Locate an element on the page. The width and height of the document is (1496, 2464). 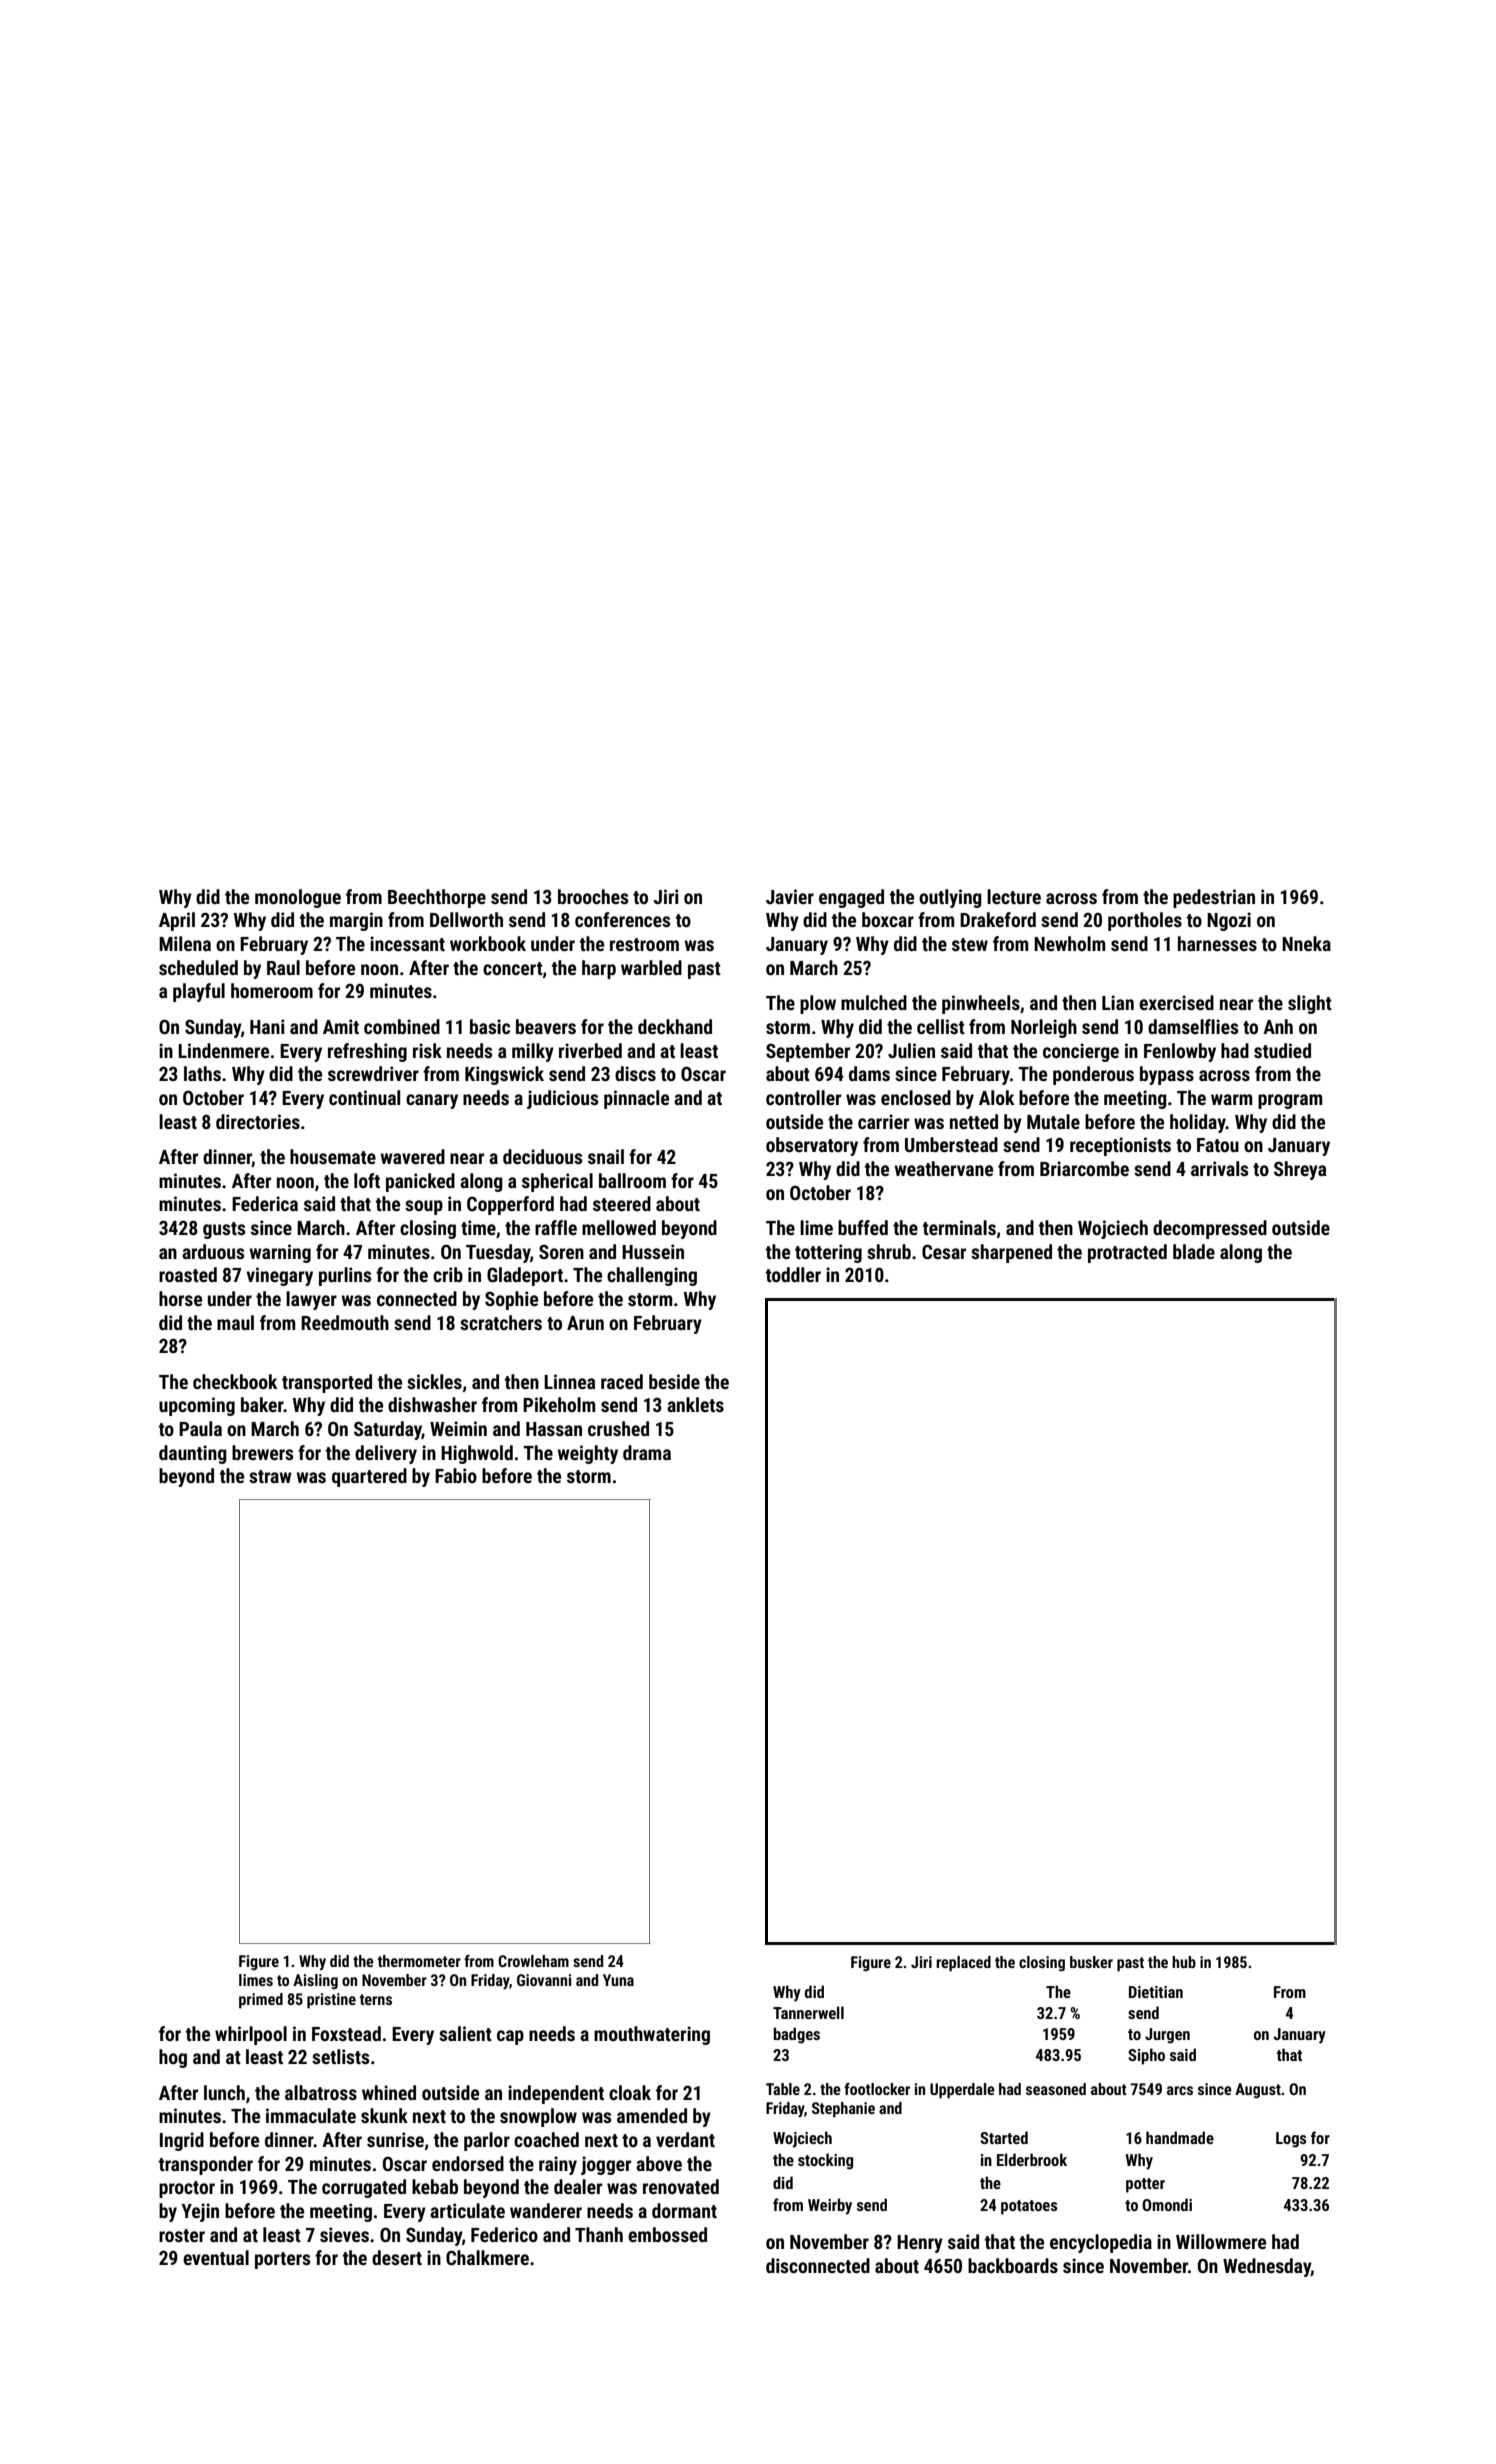
immaculate is located at coordinates (311, 2115).
